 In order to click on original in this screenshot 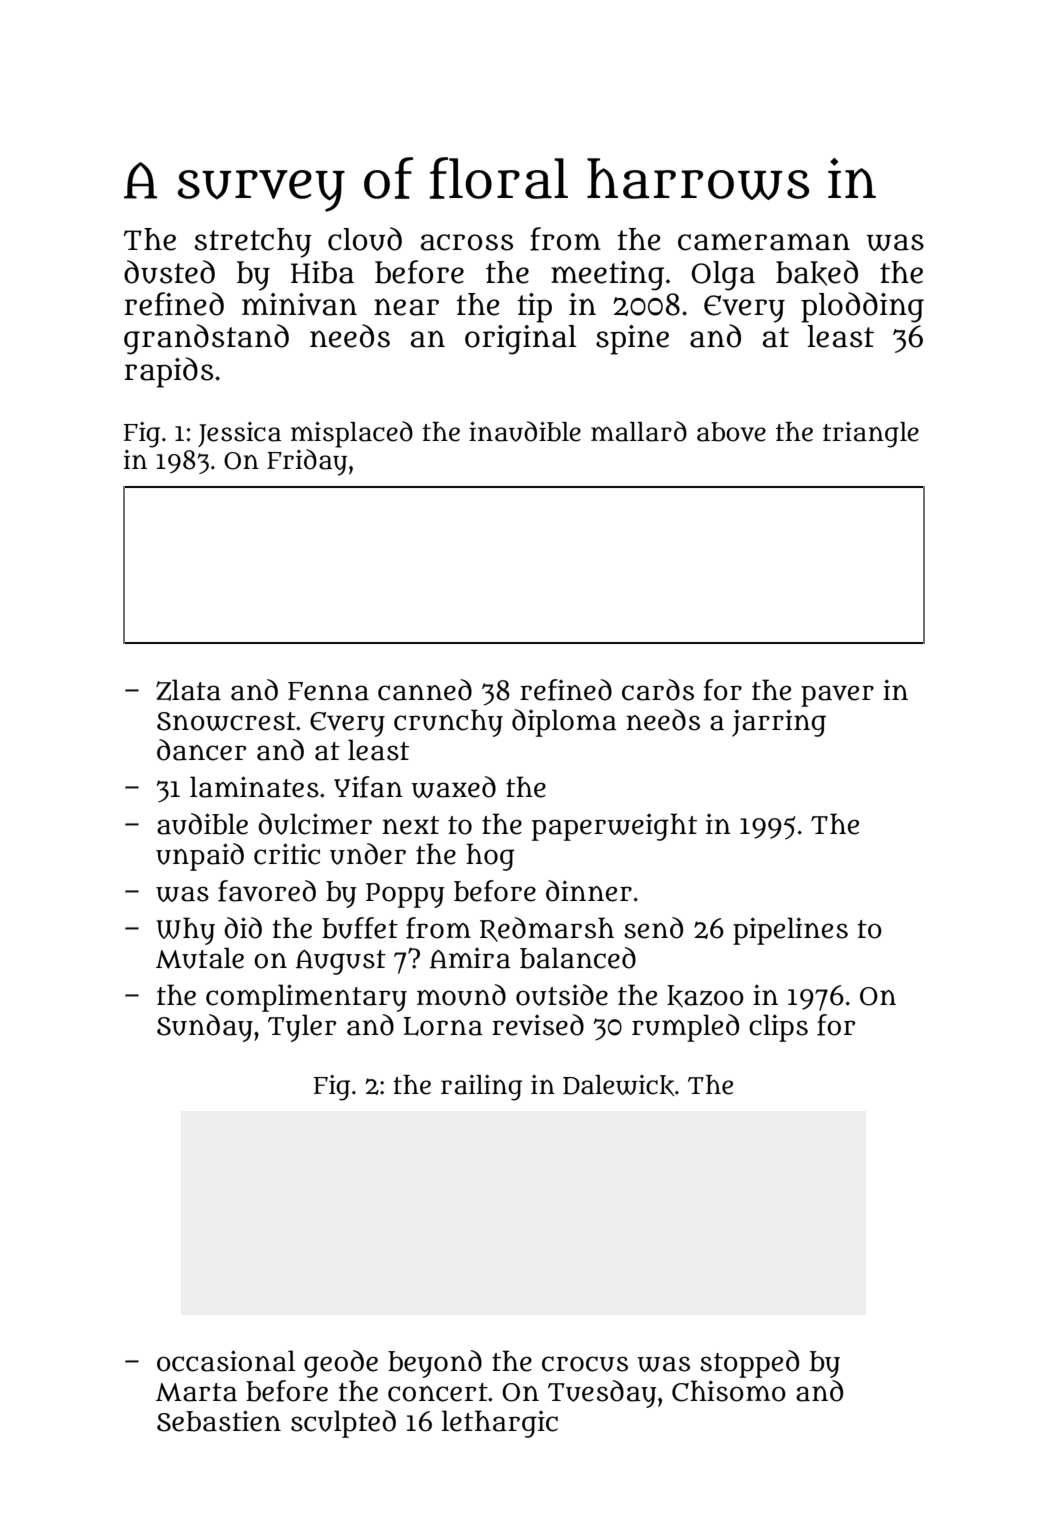, I will do `click(521, 340)`.
